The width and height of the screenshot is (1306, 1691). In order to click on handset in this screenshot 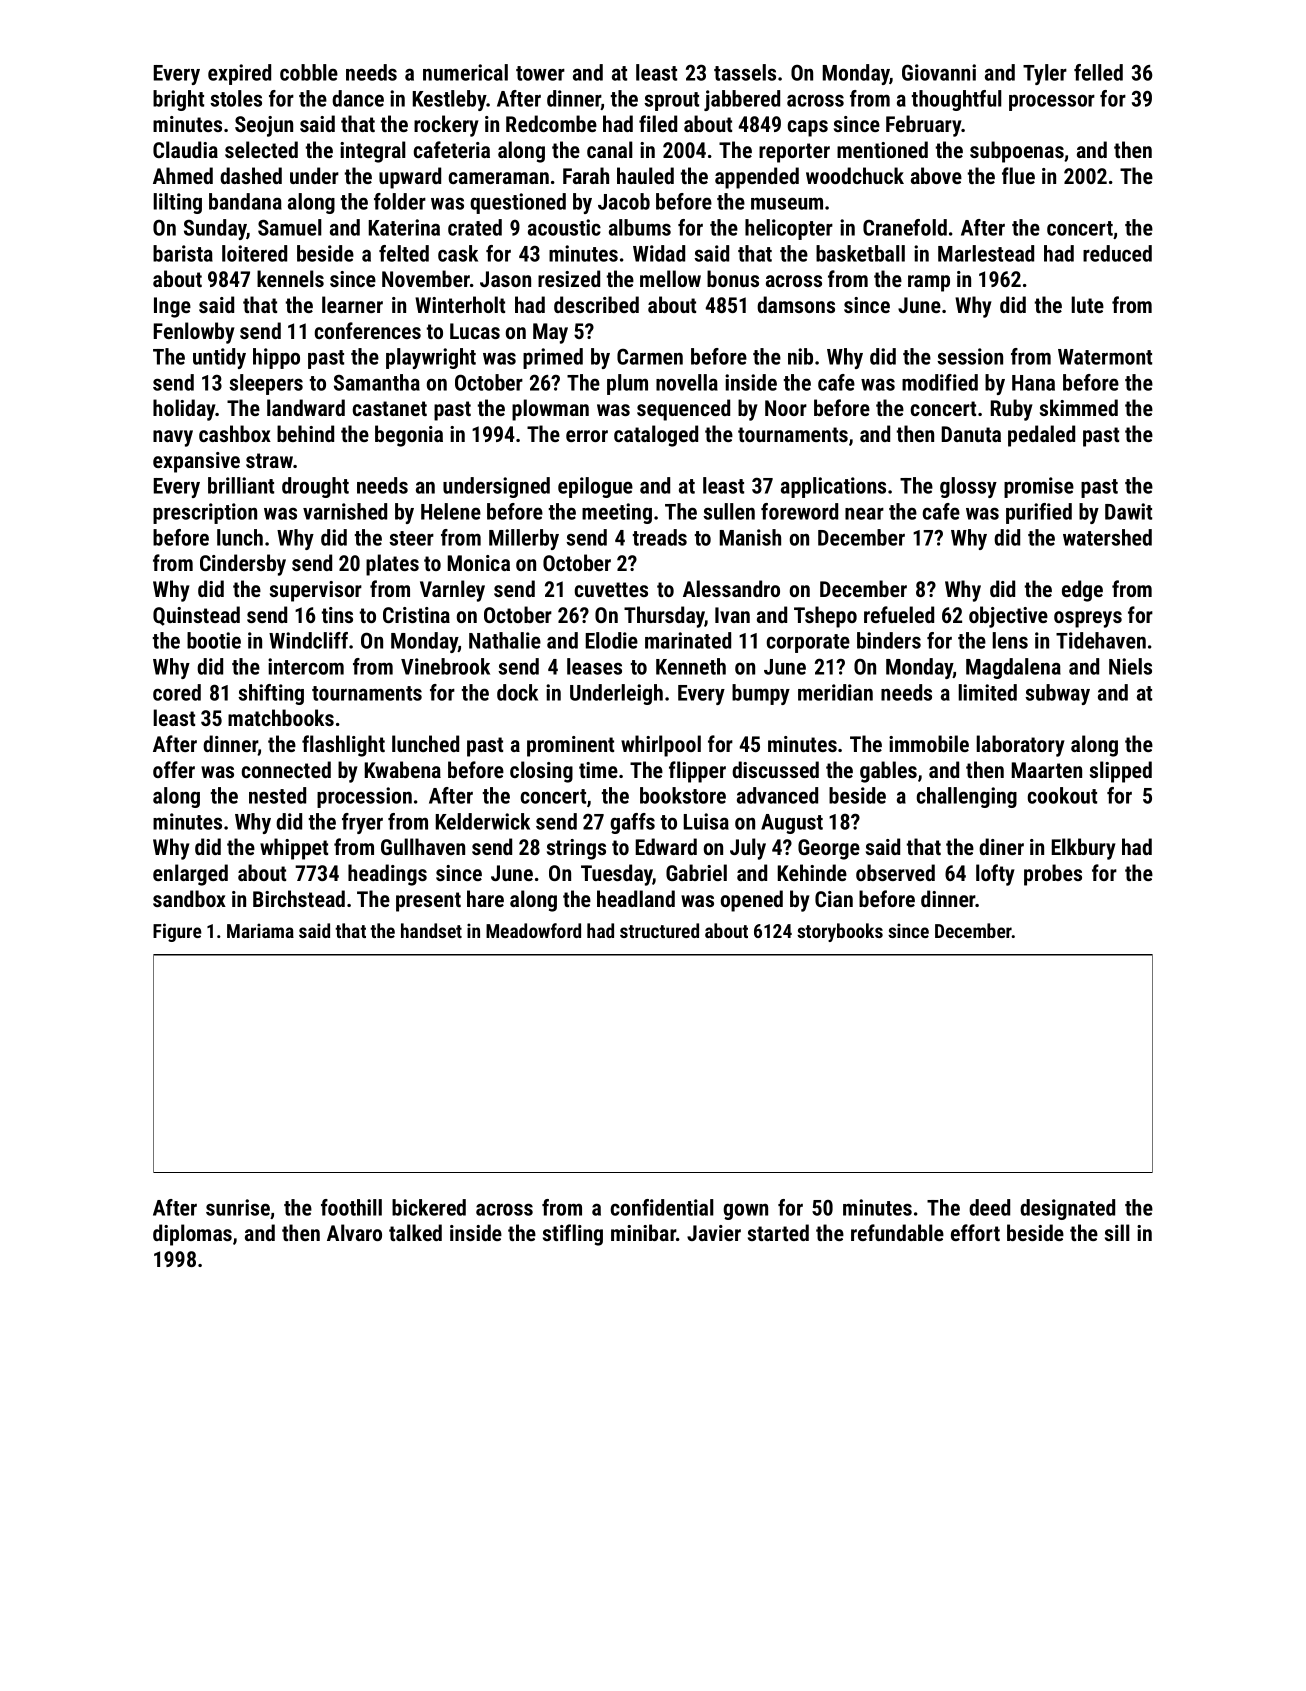, I will do `click(431, 930)`.
